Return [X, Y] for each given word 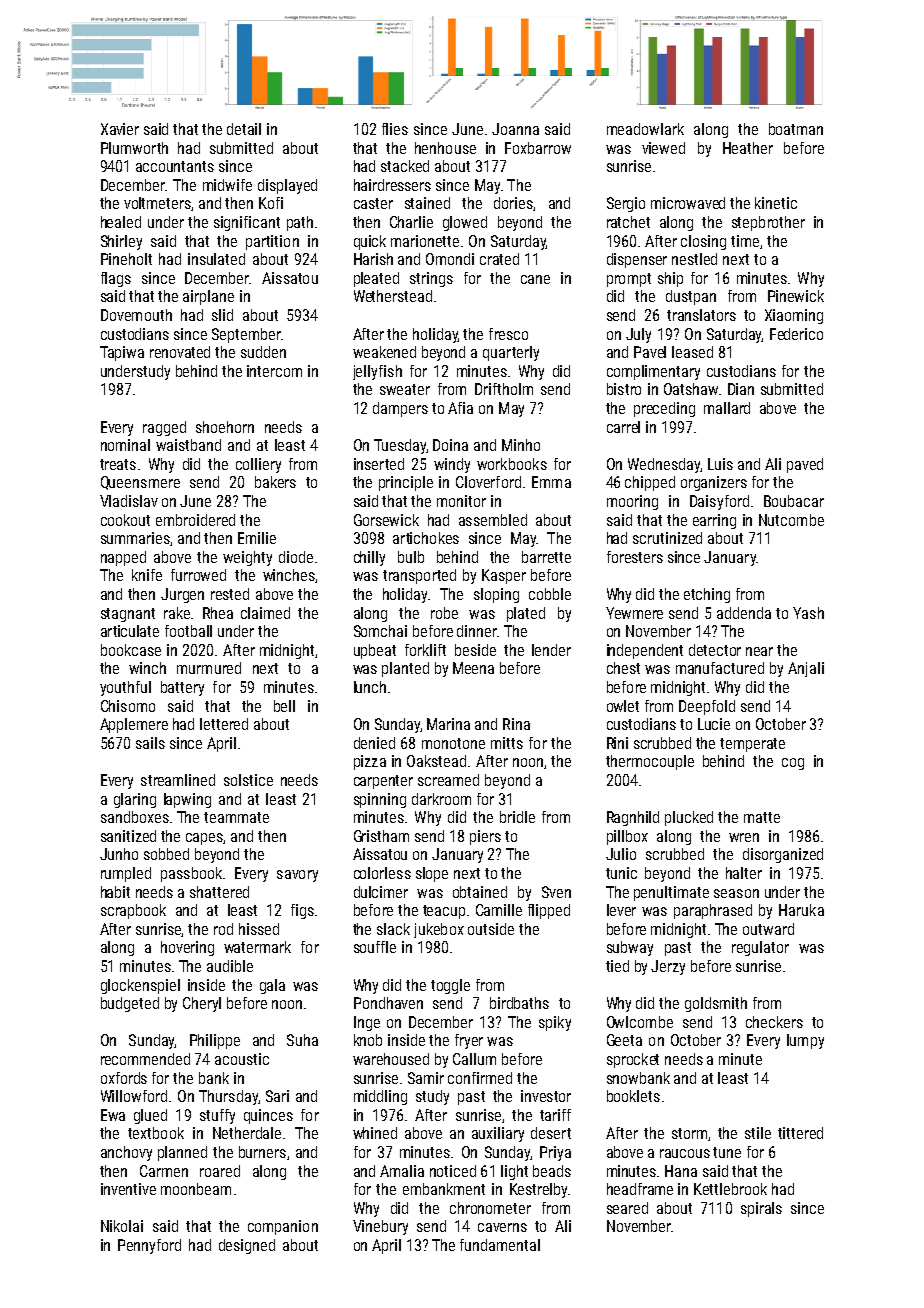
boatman [796, 129]
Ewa [113, 1115]
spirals [761, 1209]
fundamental [500, 1245]
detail [244, 129]
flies [395, 129]
